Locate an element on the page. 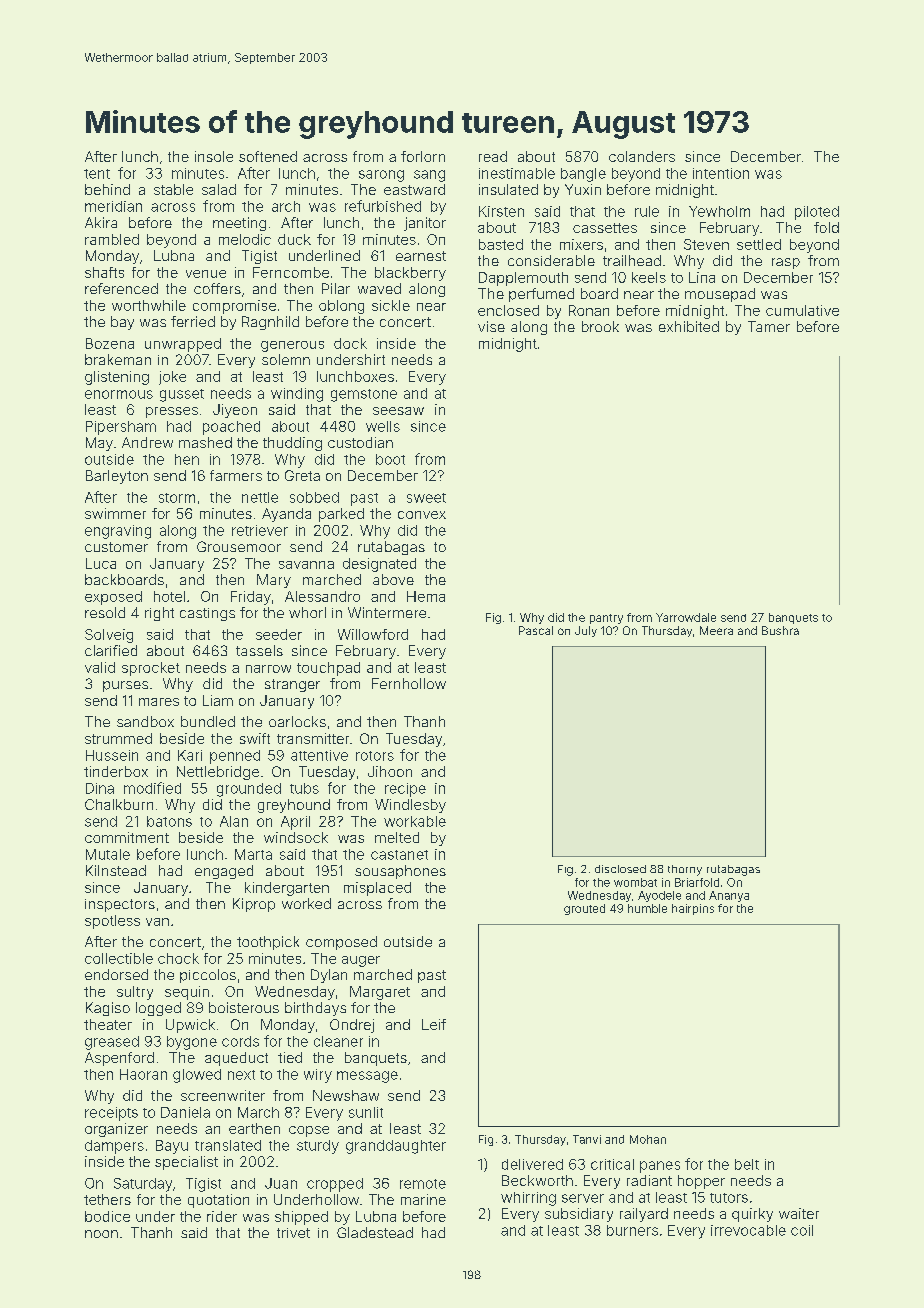 The height and width of the image is (1308, 924). Saturday is located at coordinates (143, 1185).
